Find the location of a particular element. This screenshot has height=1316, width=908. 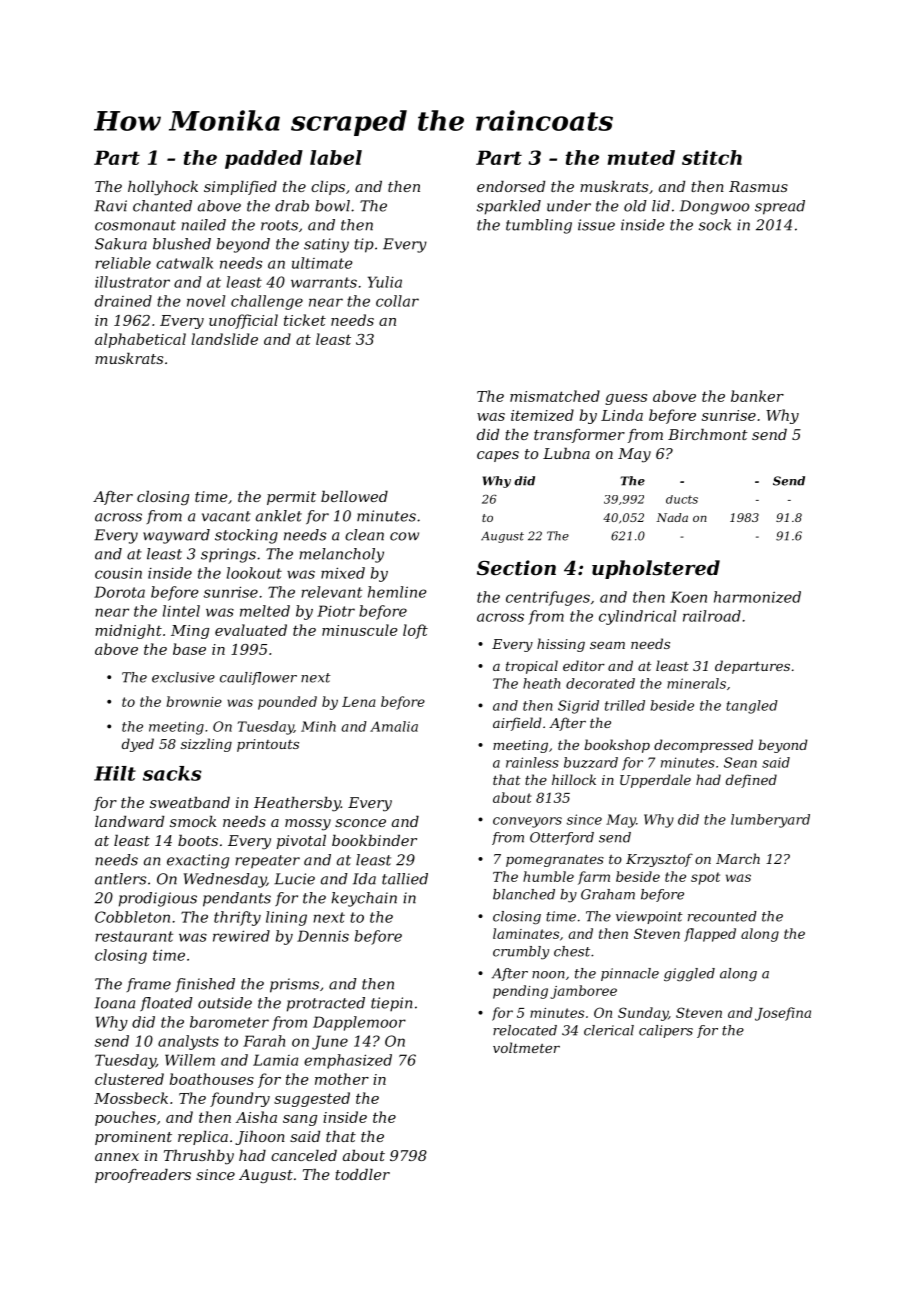

sparkled is located at coordinates (509, 207).
